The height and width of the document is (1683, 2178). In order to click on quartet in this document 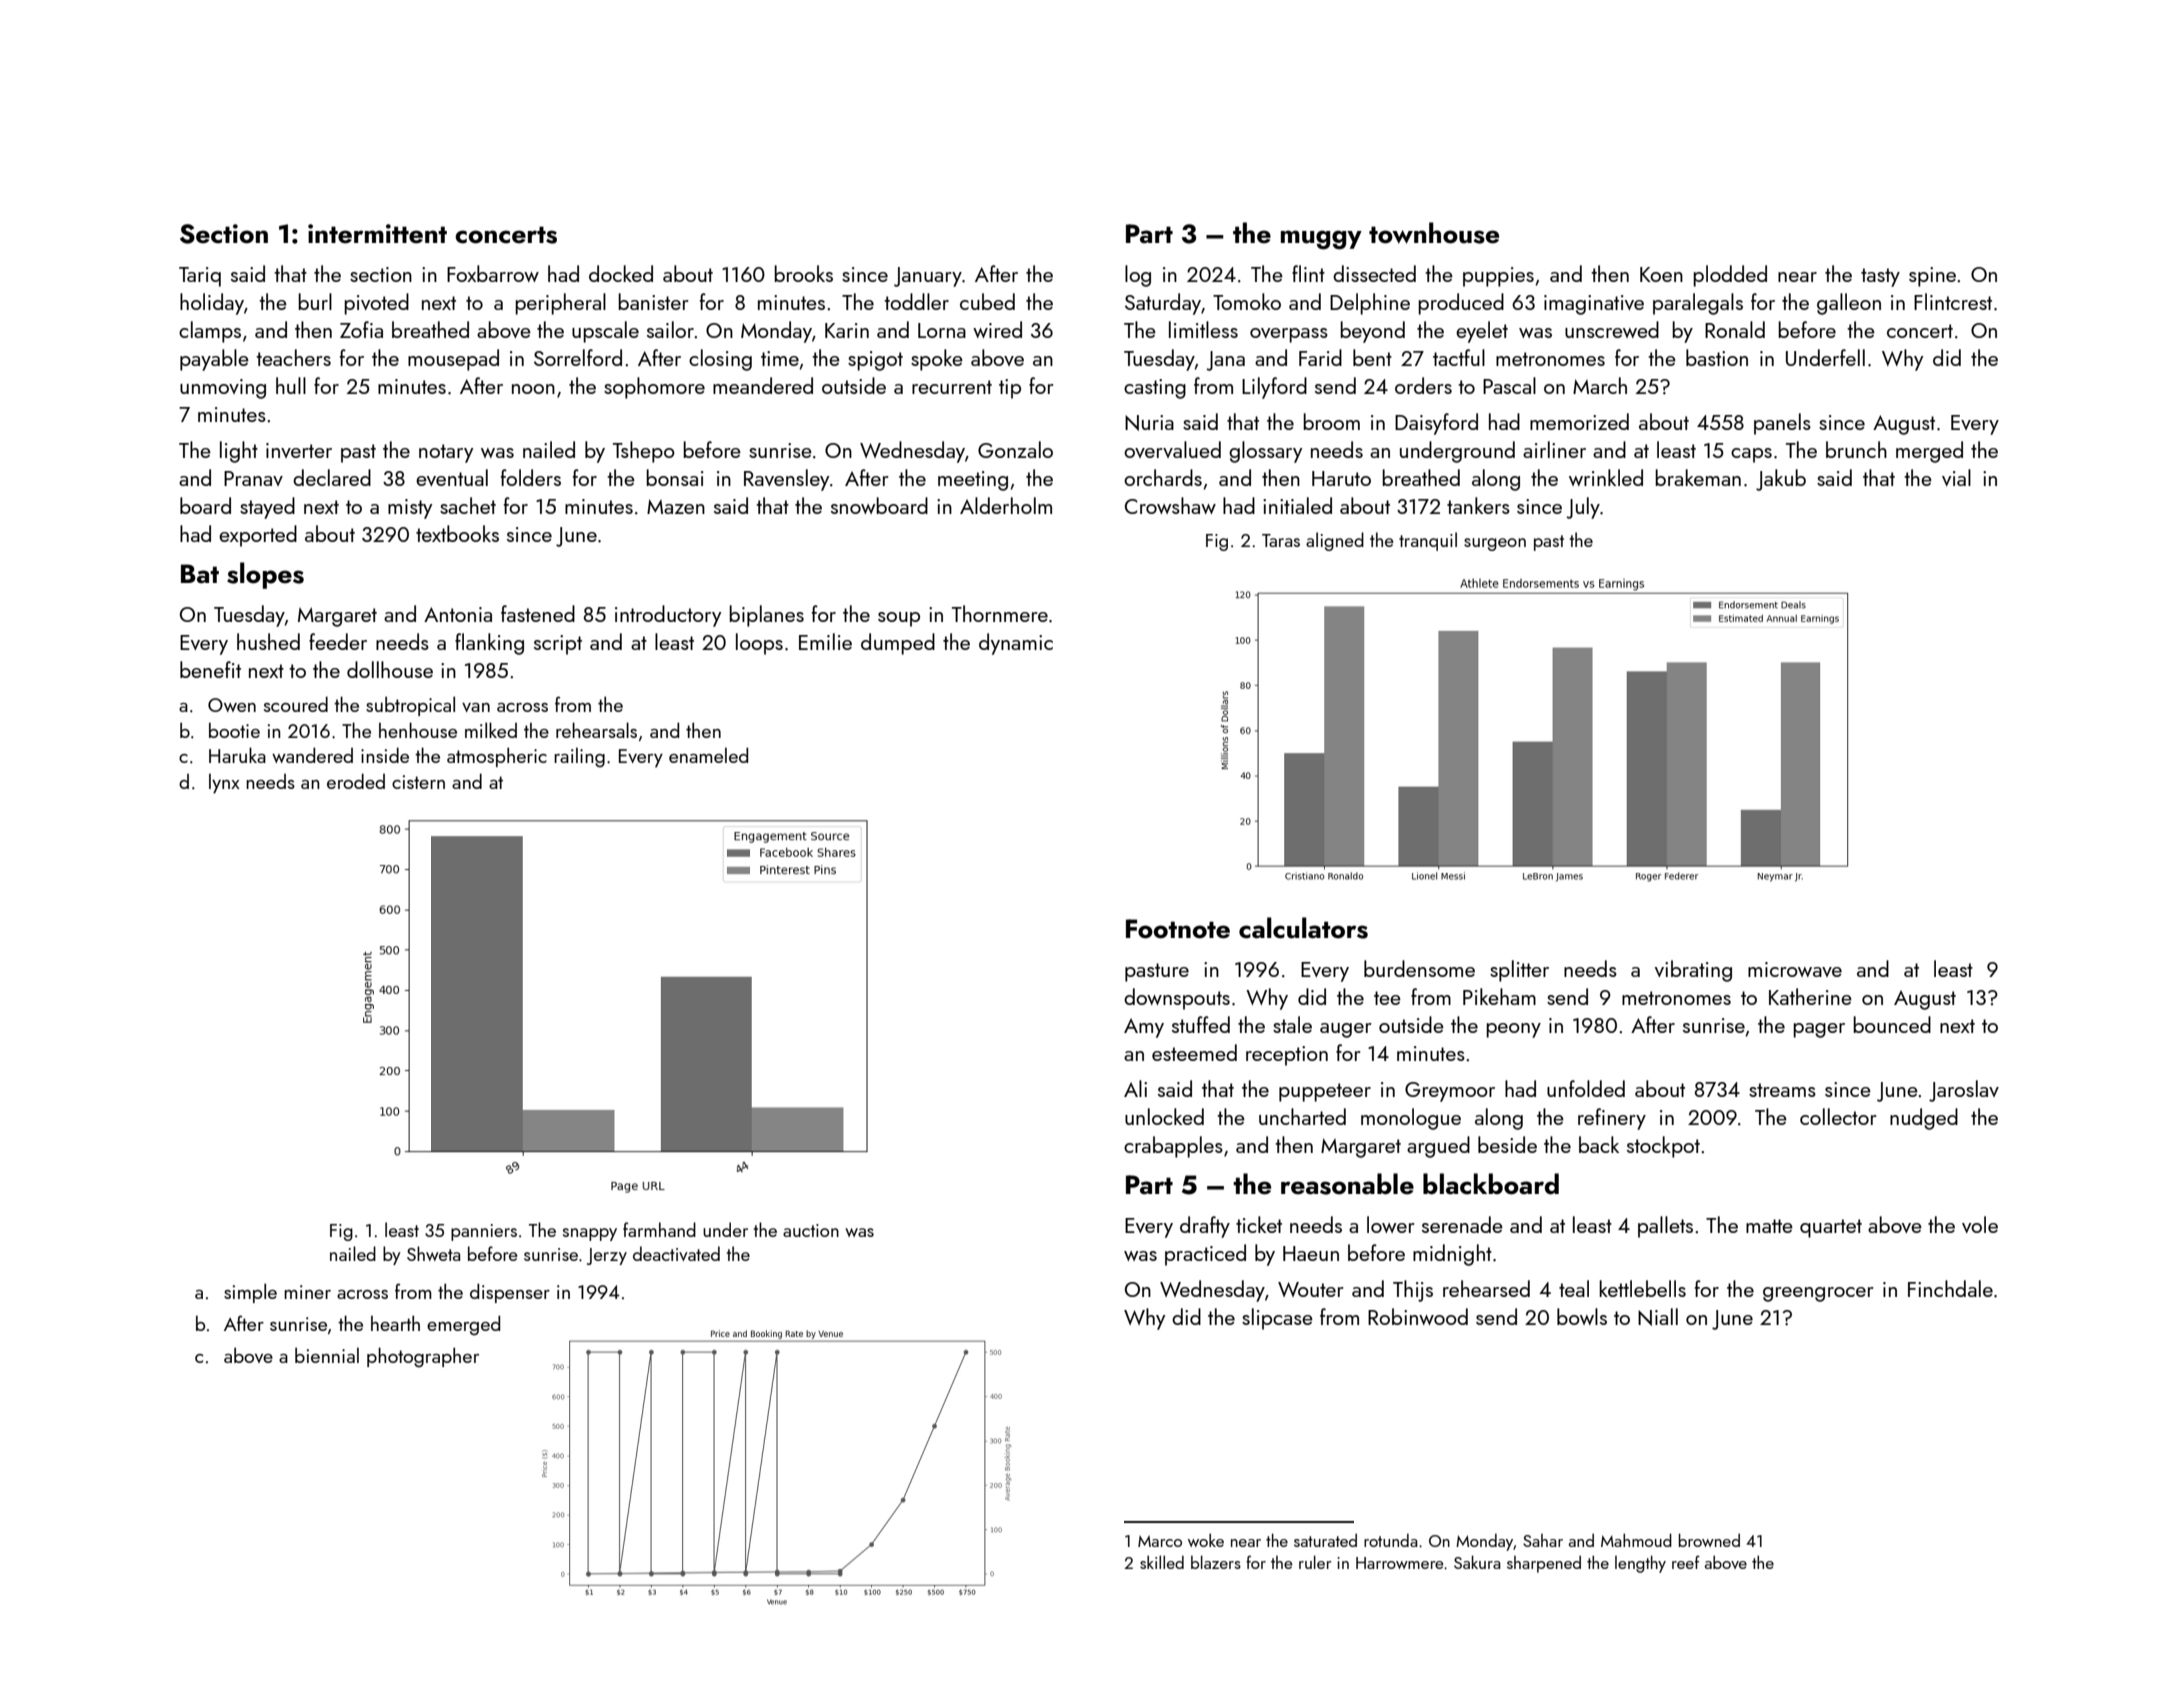, I will do `click(1831, 1228)`.
